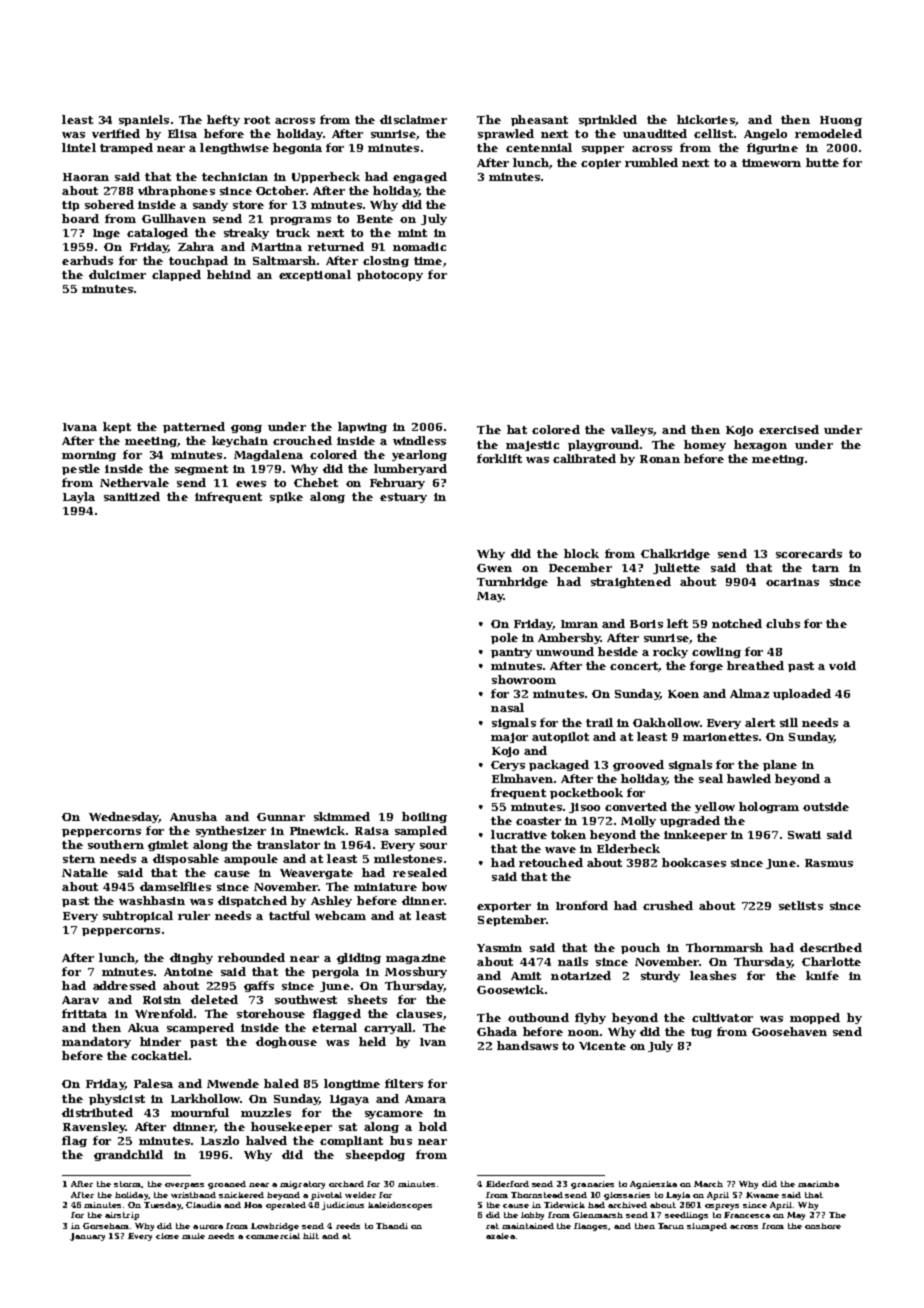 The image size is (924, 1308). What do you see at coordinates (772, 148) in the screenshot?
I see `figurine` at bounding box center [772, 148].
